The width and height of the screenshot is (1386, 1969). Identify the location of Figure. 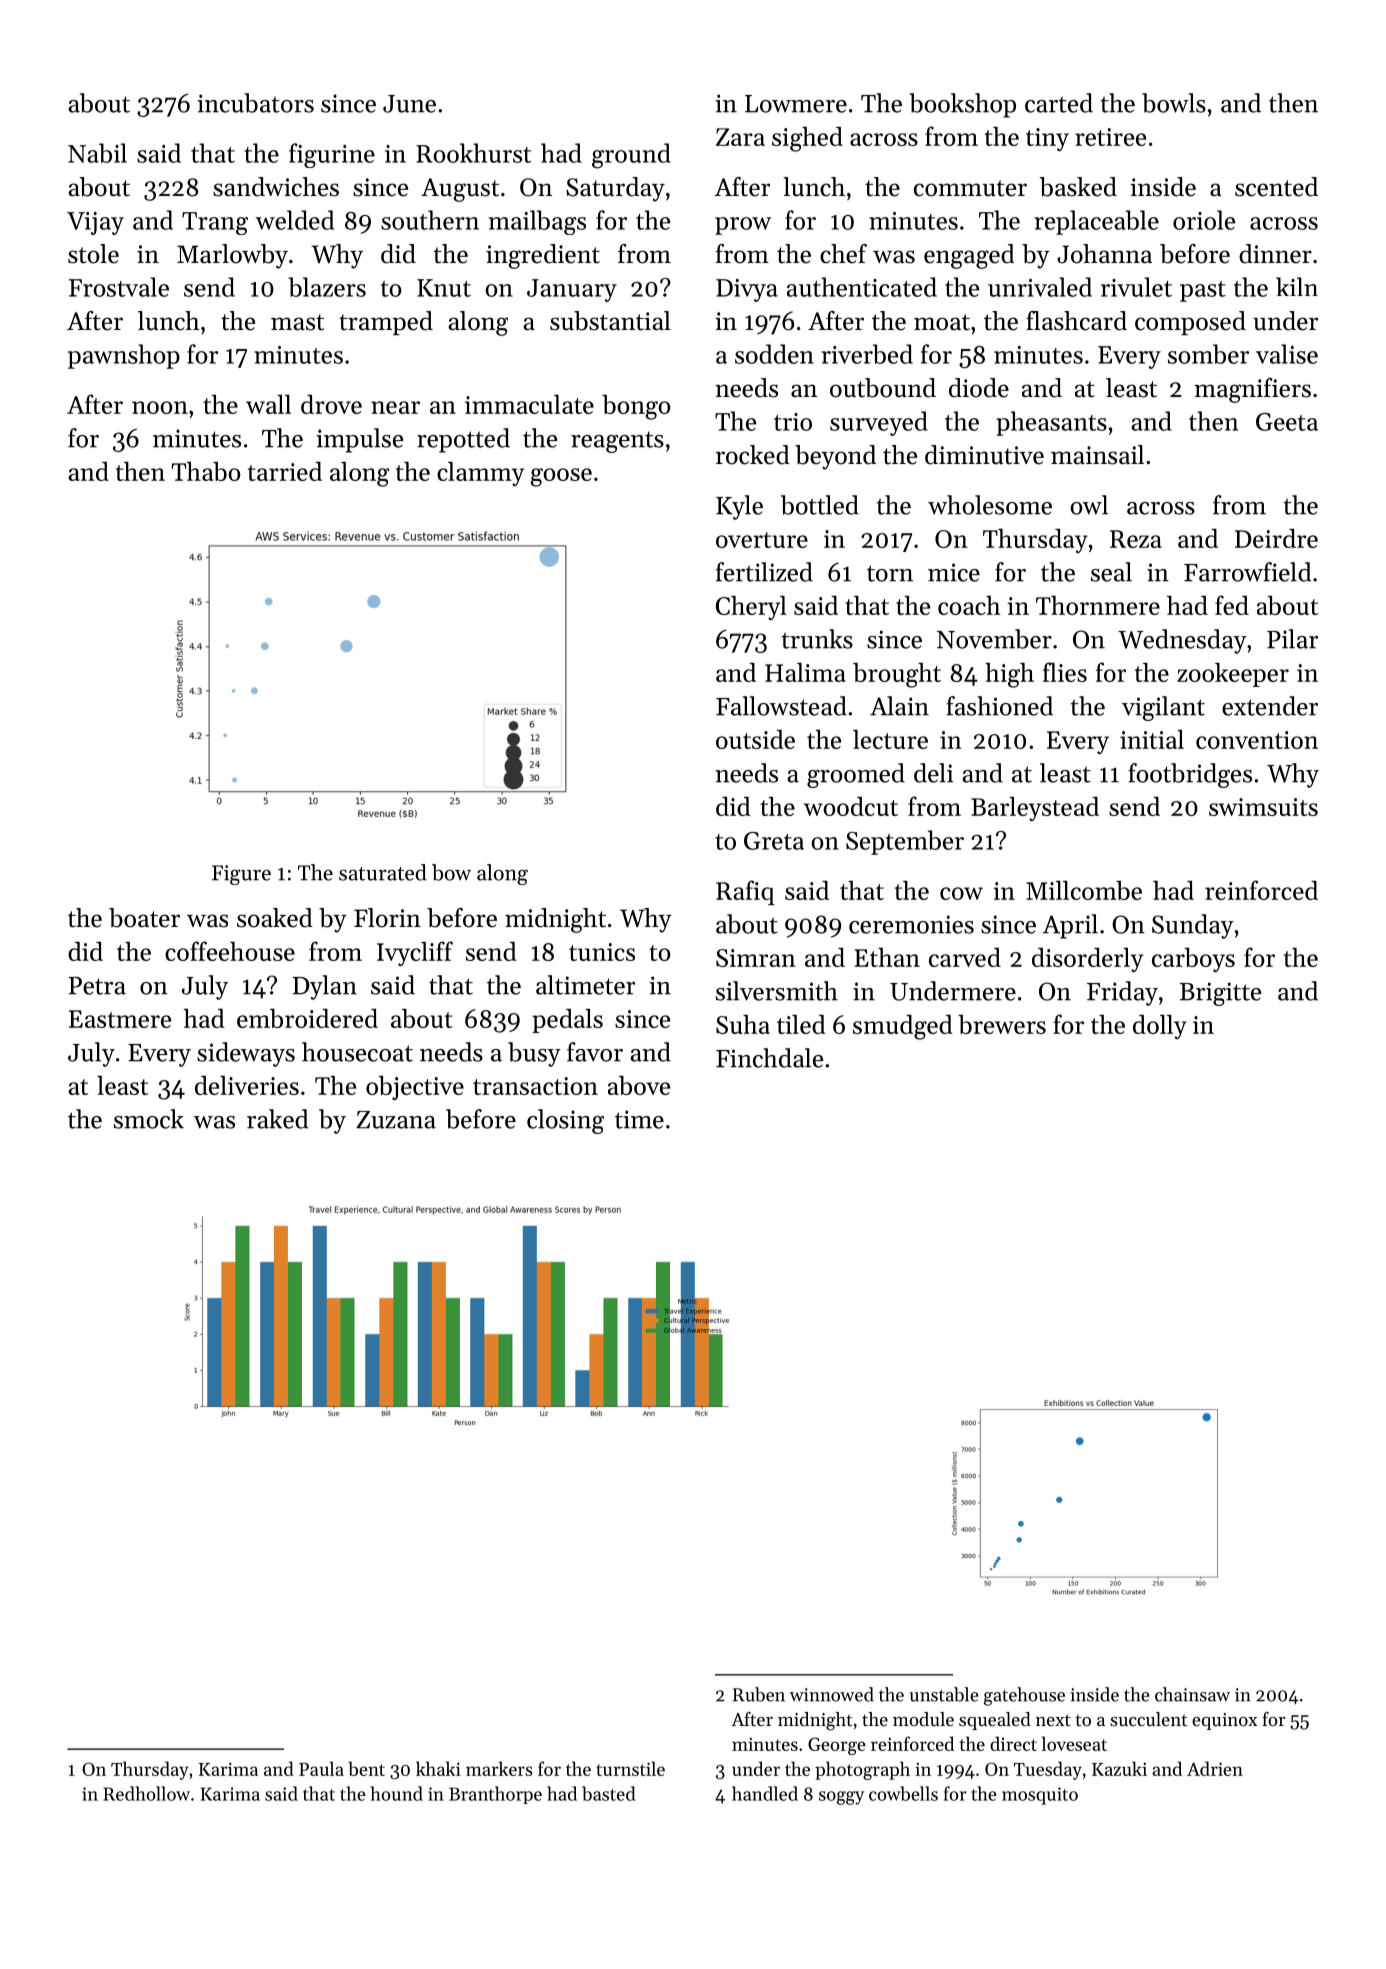
(241, 875).
